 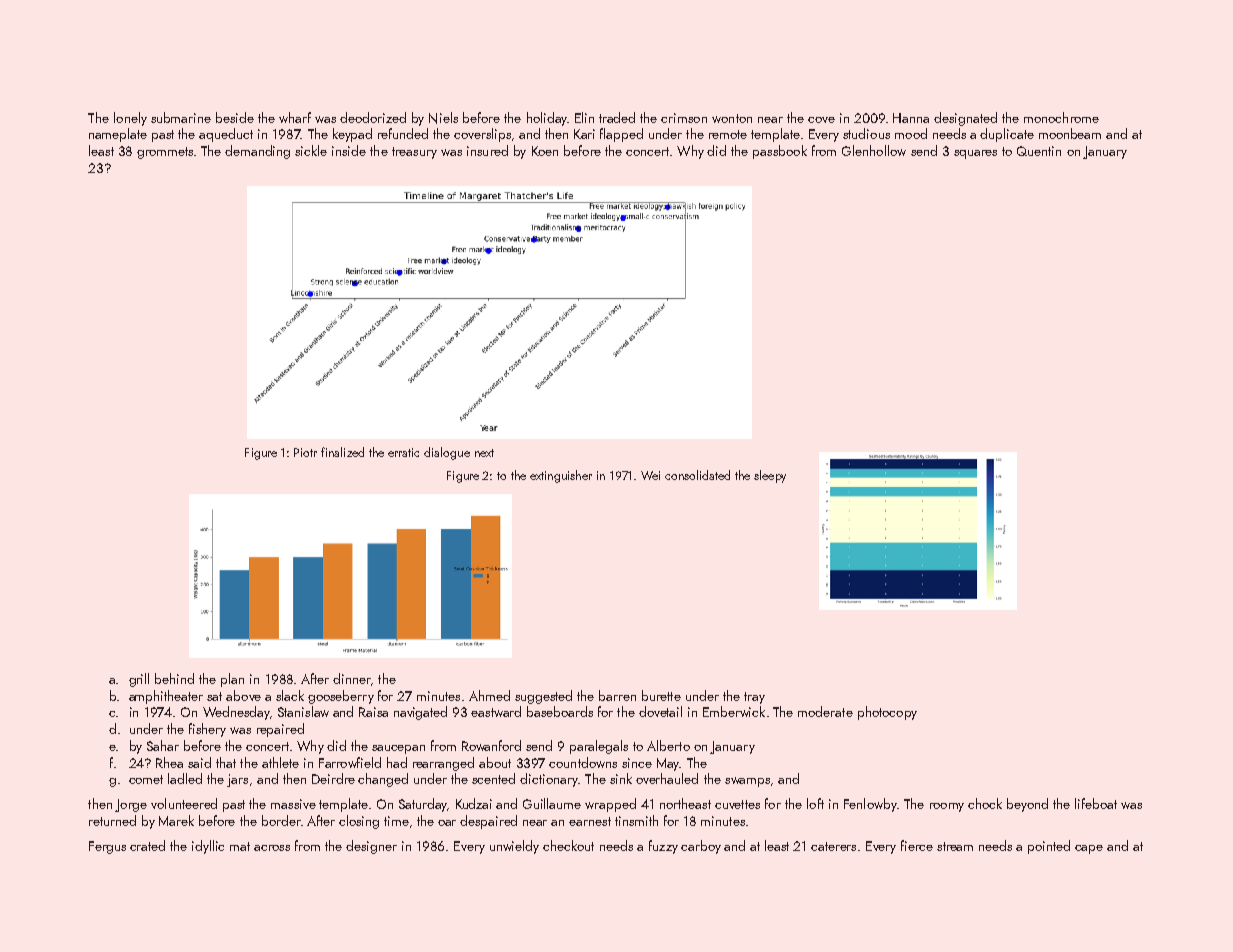 I want to click on dialogue, so click(x=447, y=453).
